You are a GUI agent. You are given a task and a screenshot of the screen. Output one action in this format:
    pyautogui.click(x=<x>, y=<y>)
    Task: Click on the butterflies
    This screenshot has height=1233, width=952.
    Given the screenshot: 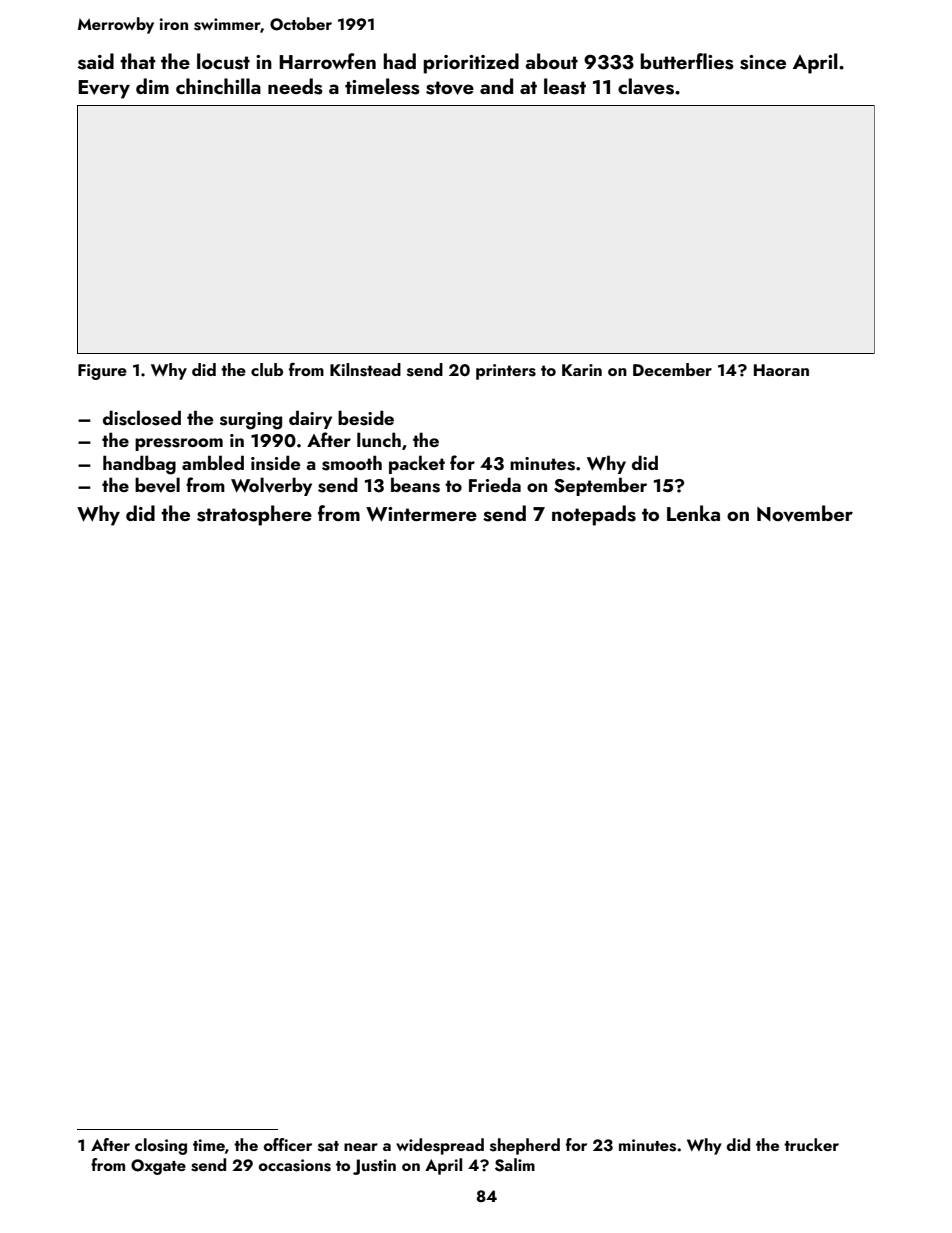 What is the action you would take?
    pyautogui.click(x=687, y=61)
